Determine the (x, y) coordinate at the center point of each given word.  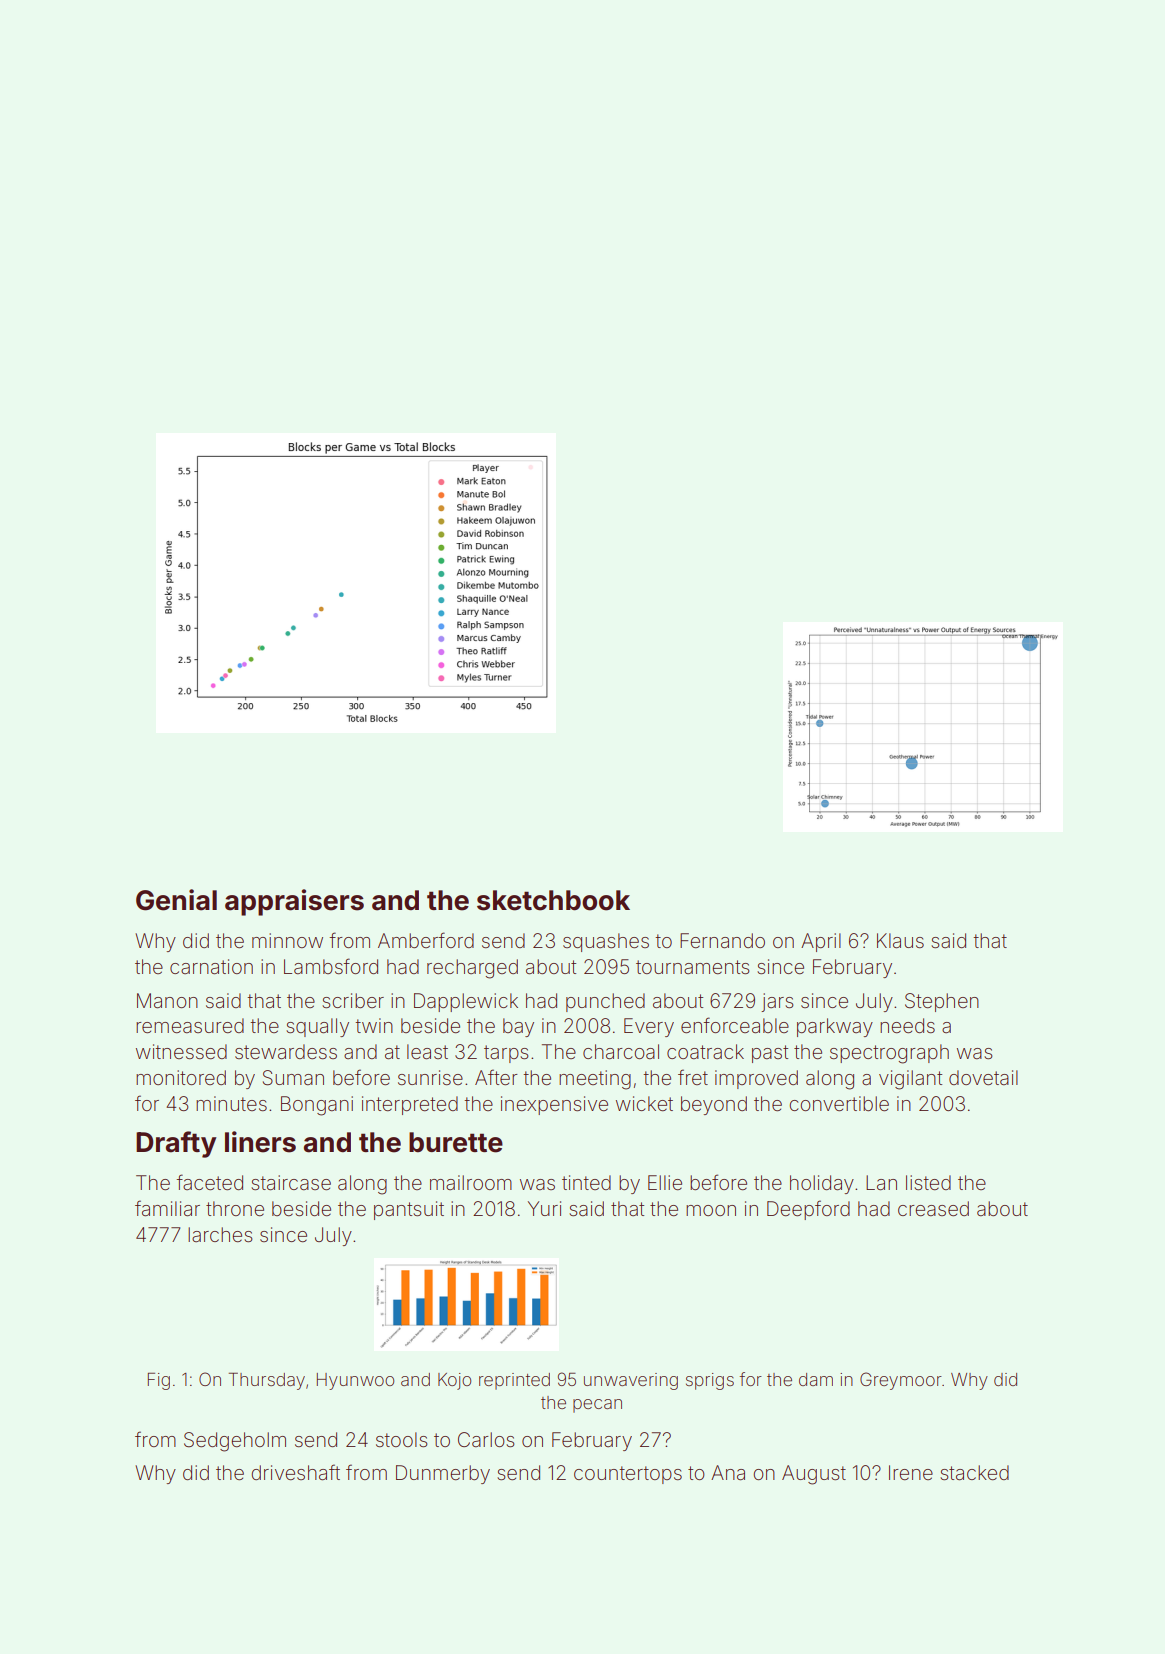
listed (928, 1182)
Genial (176, 900)
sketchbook (553, 900)
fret (693, 1077)
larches (220, 1234)
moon (711, 1210)
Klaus (900, 941)
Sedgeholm (235, 1442)
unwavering (631, 1381)
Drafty (176, 1144)
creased (933, 1208)
